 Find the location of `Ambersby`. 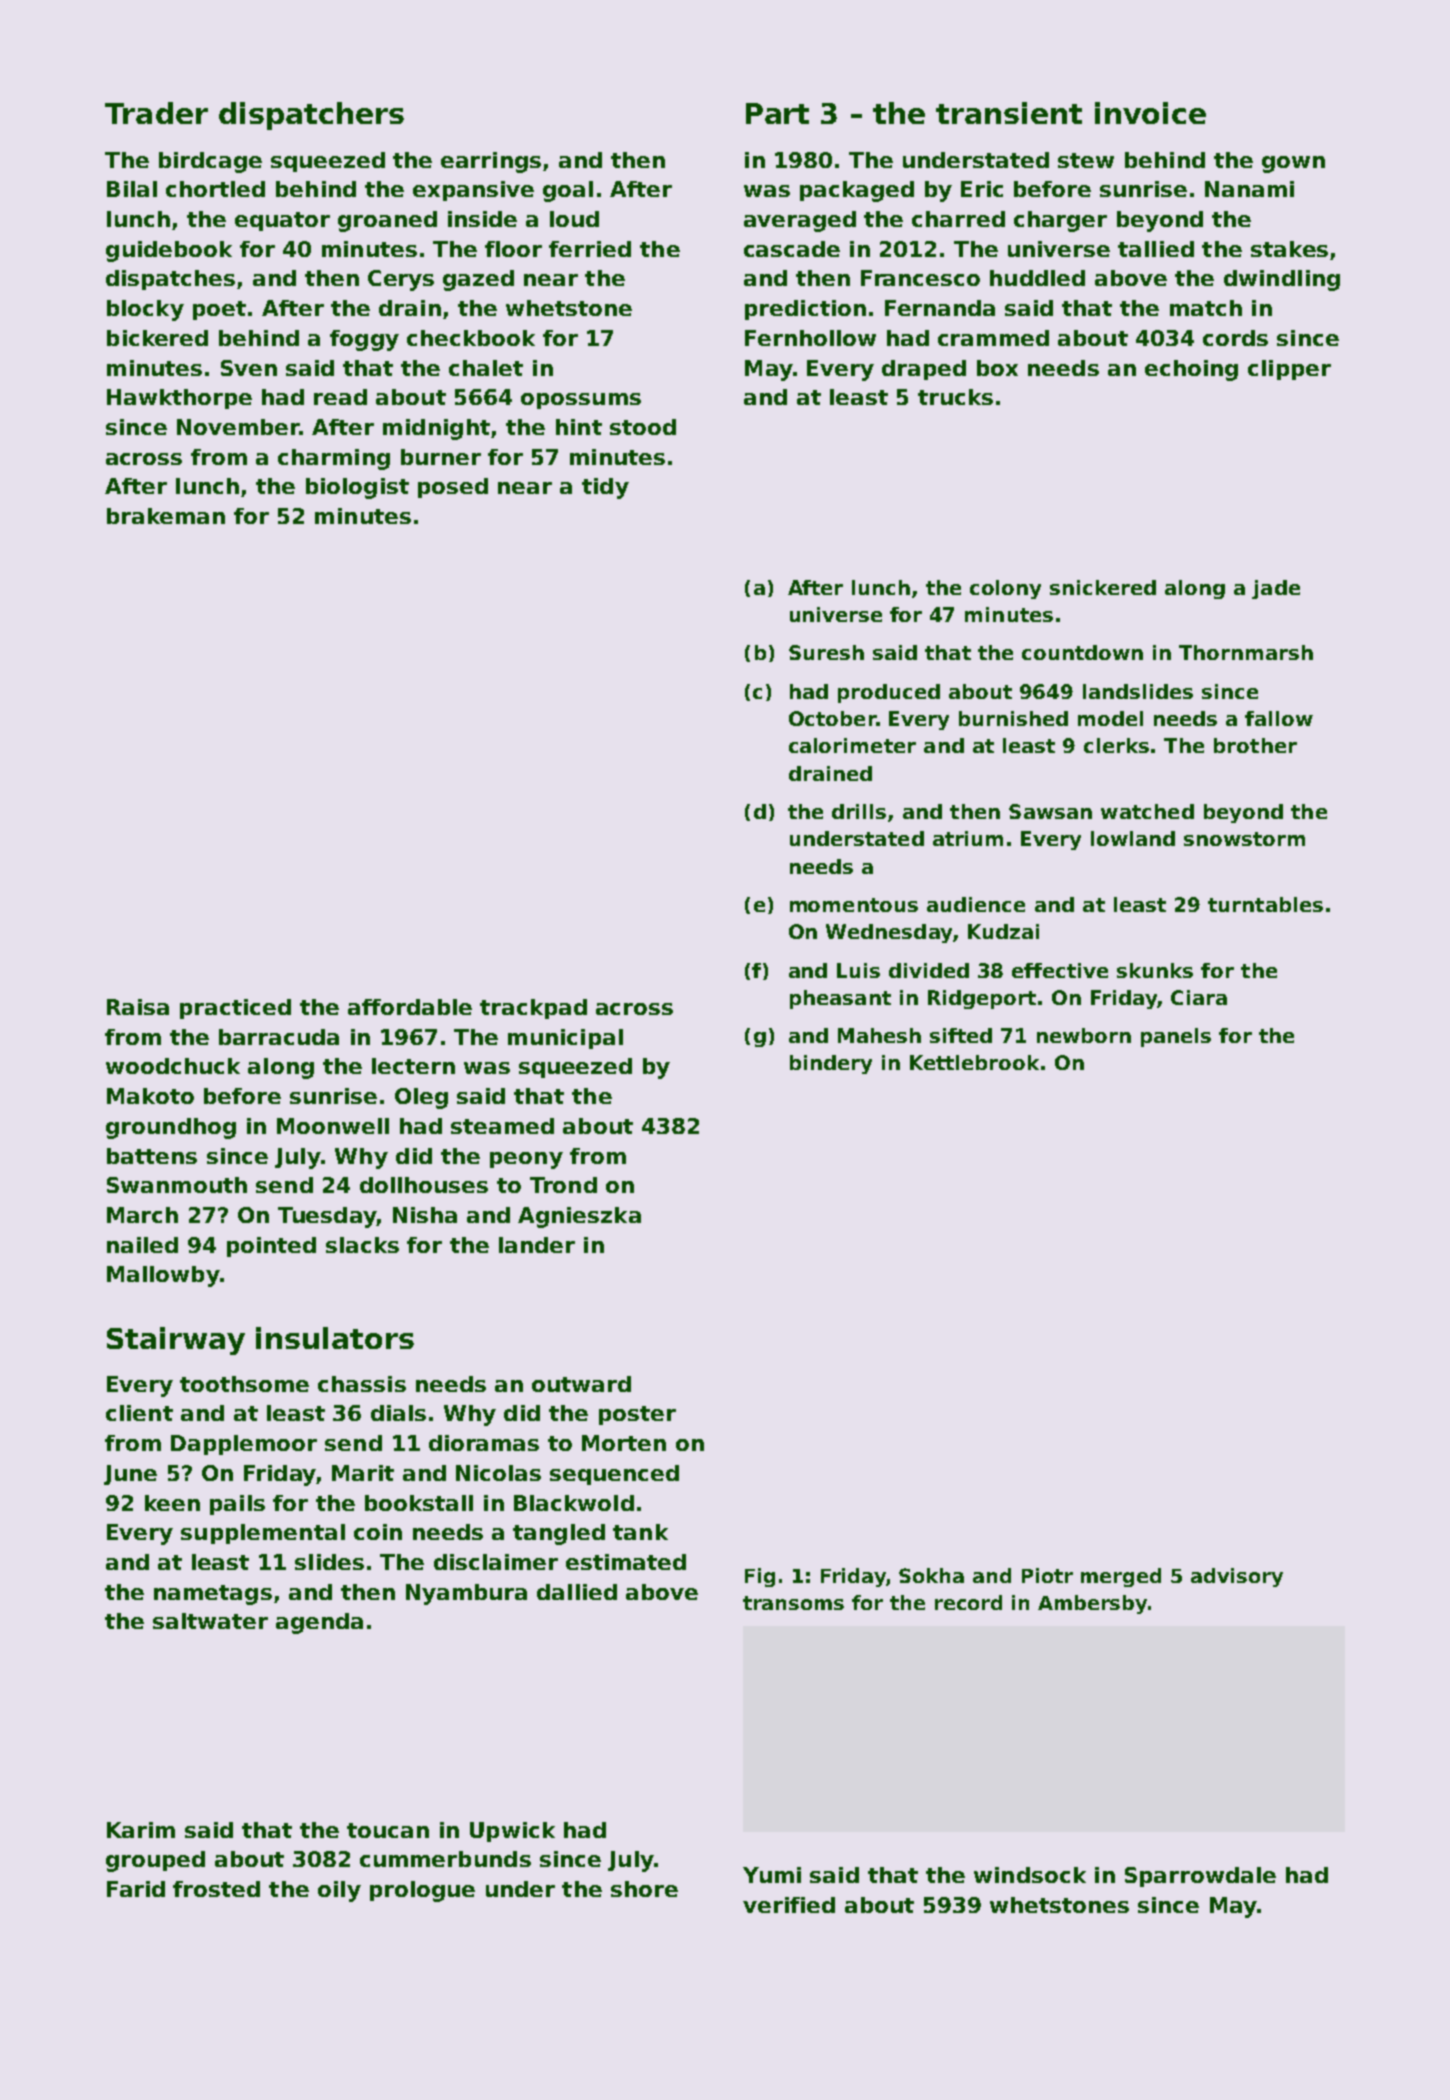

Ambersby is located at coordinates (1092, 1604).
